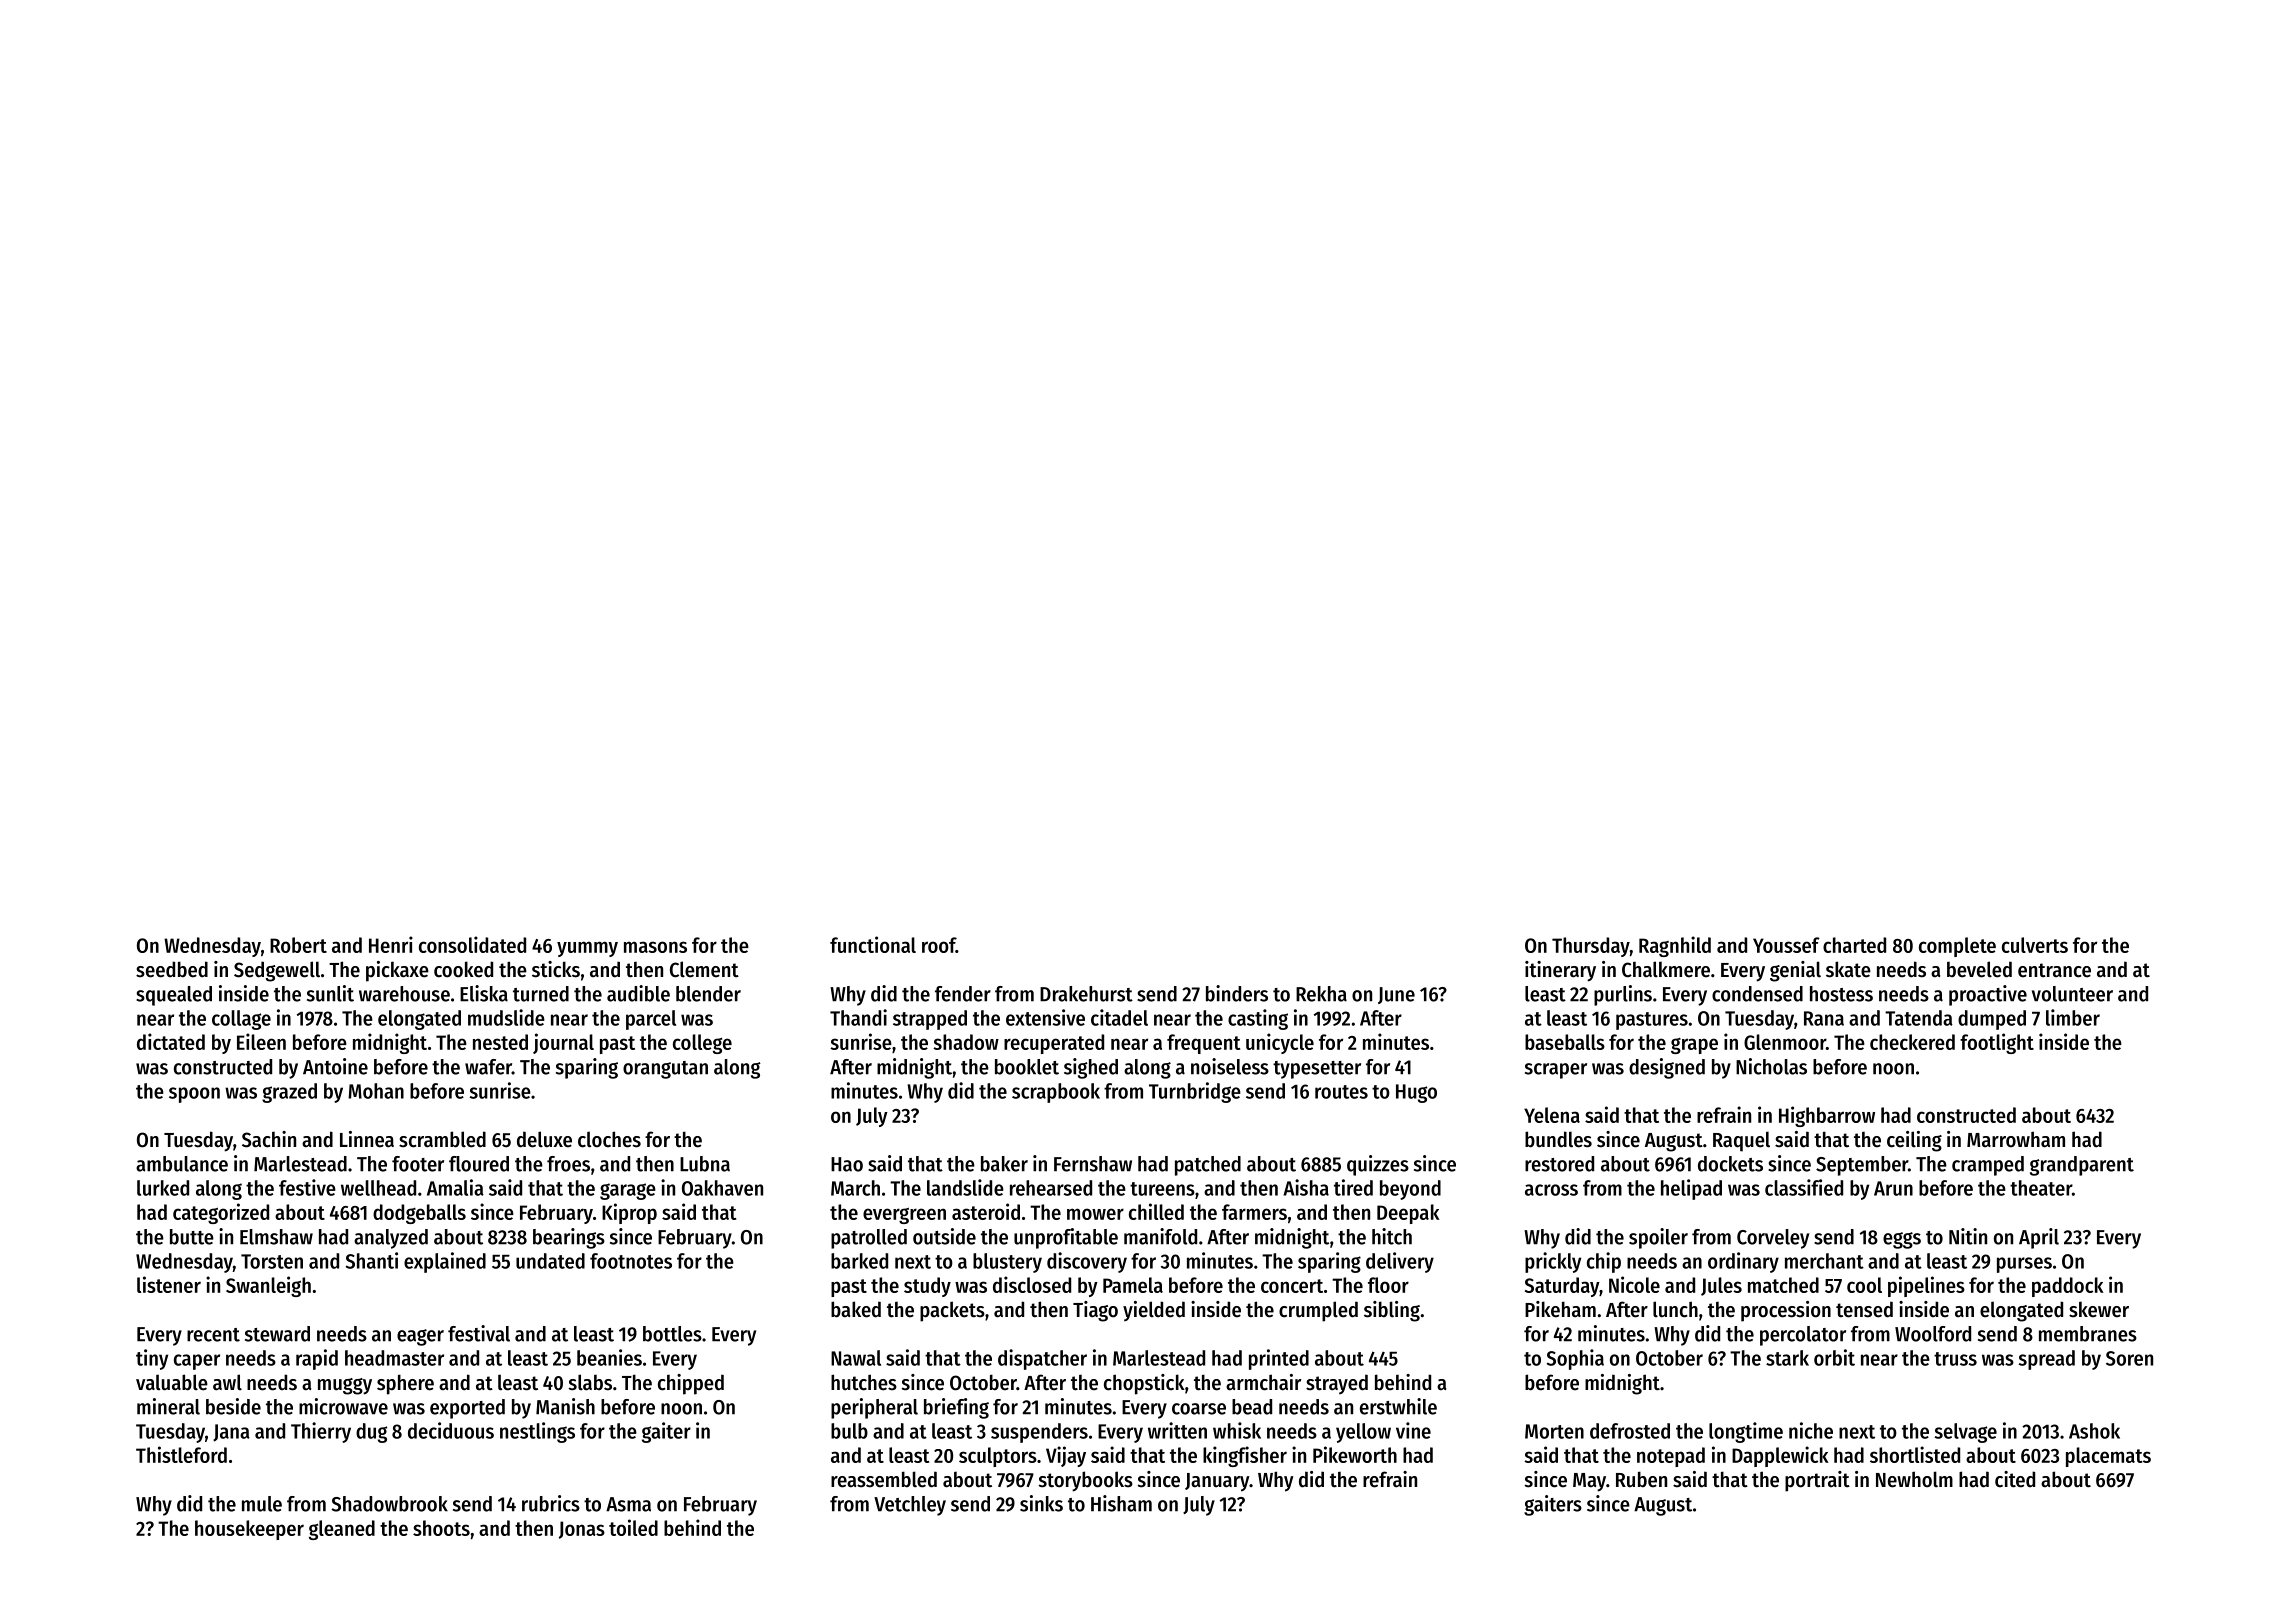 This page has height=1620, width=2292. Describe the element at coordinates (1119, 1017) in the page. I see `citadel` at that location.
